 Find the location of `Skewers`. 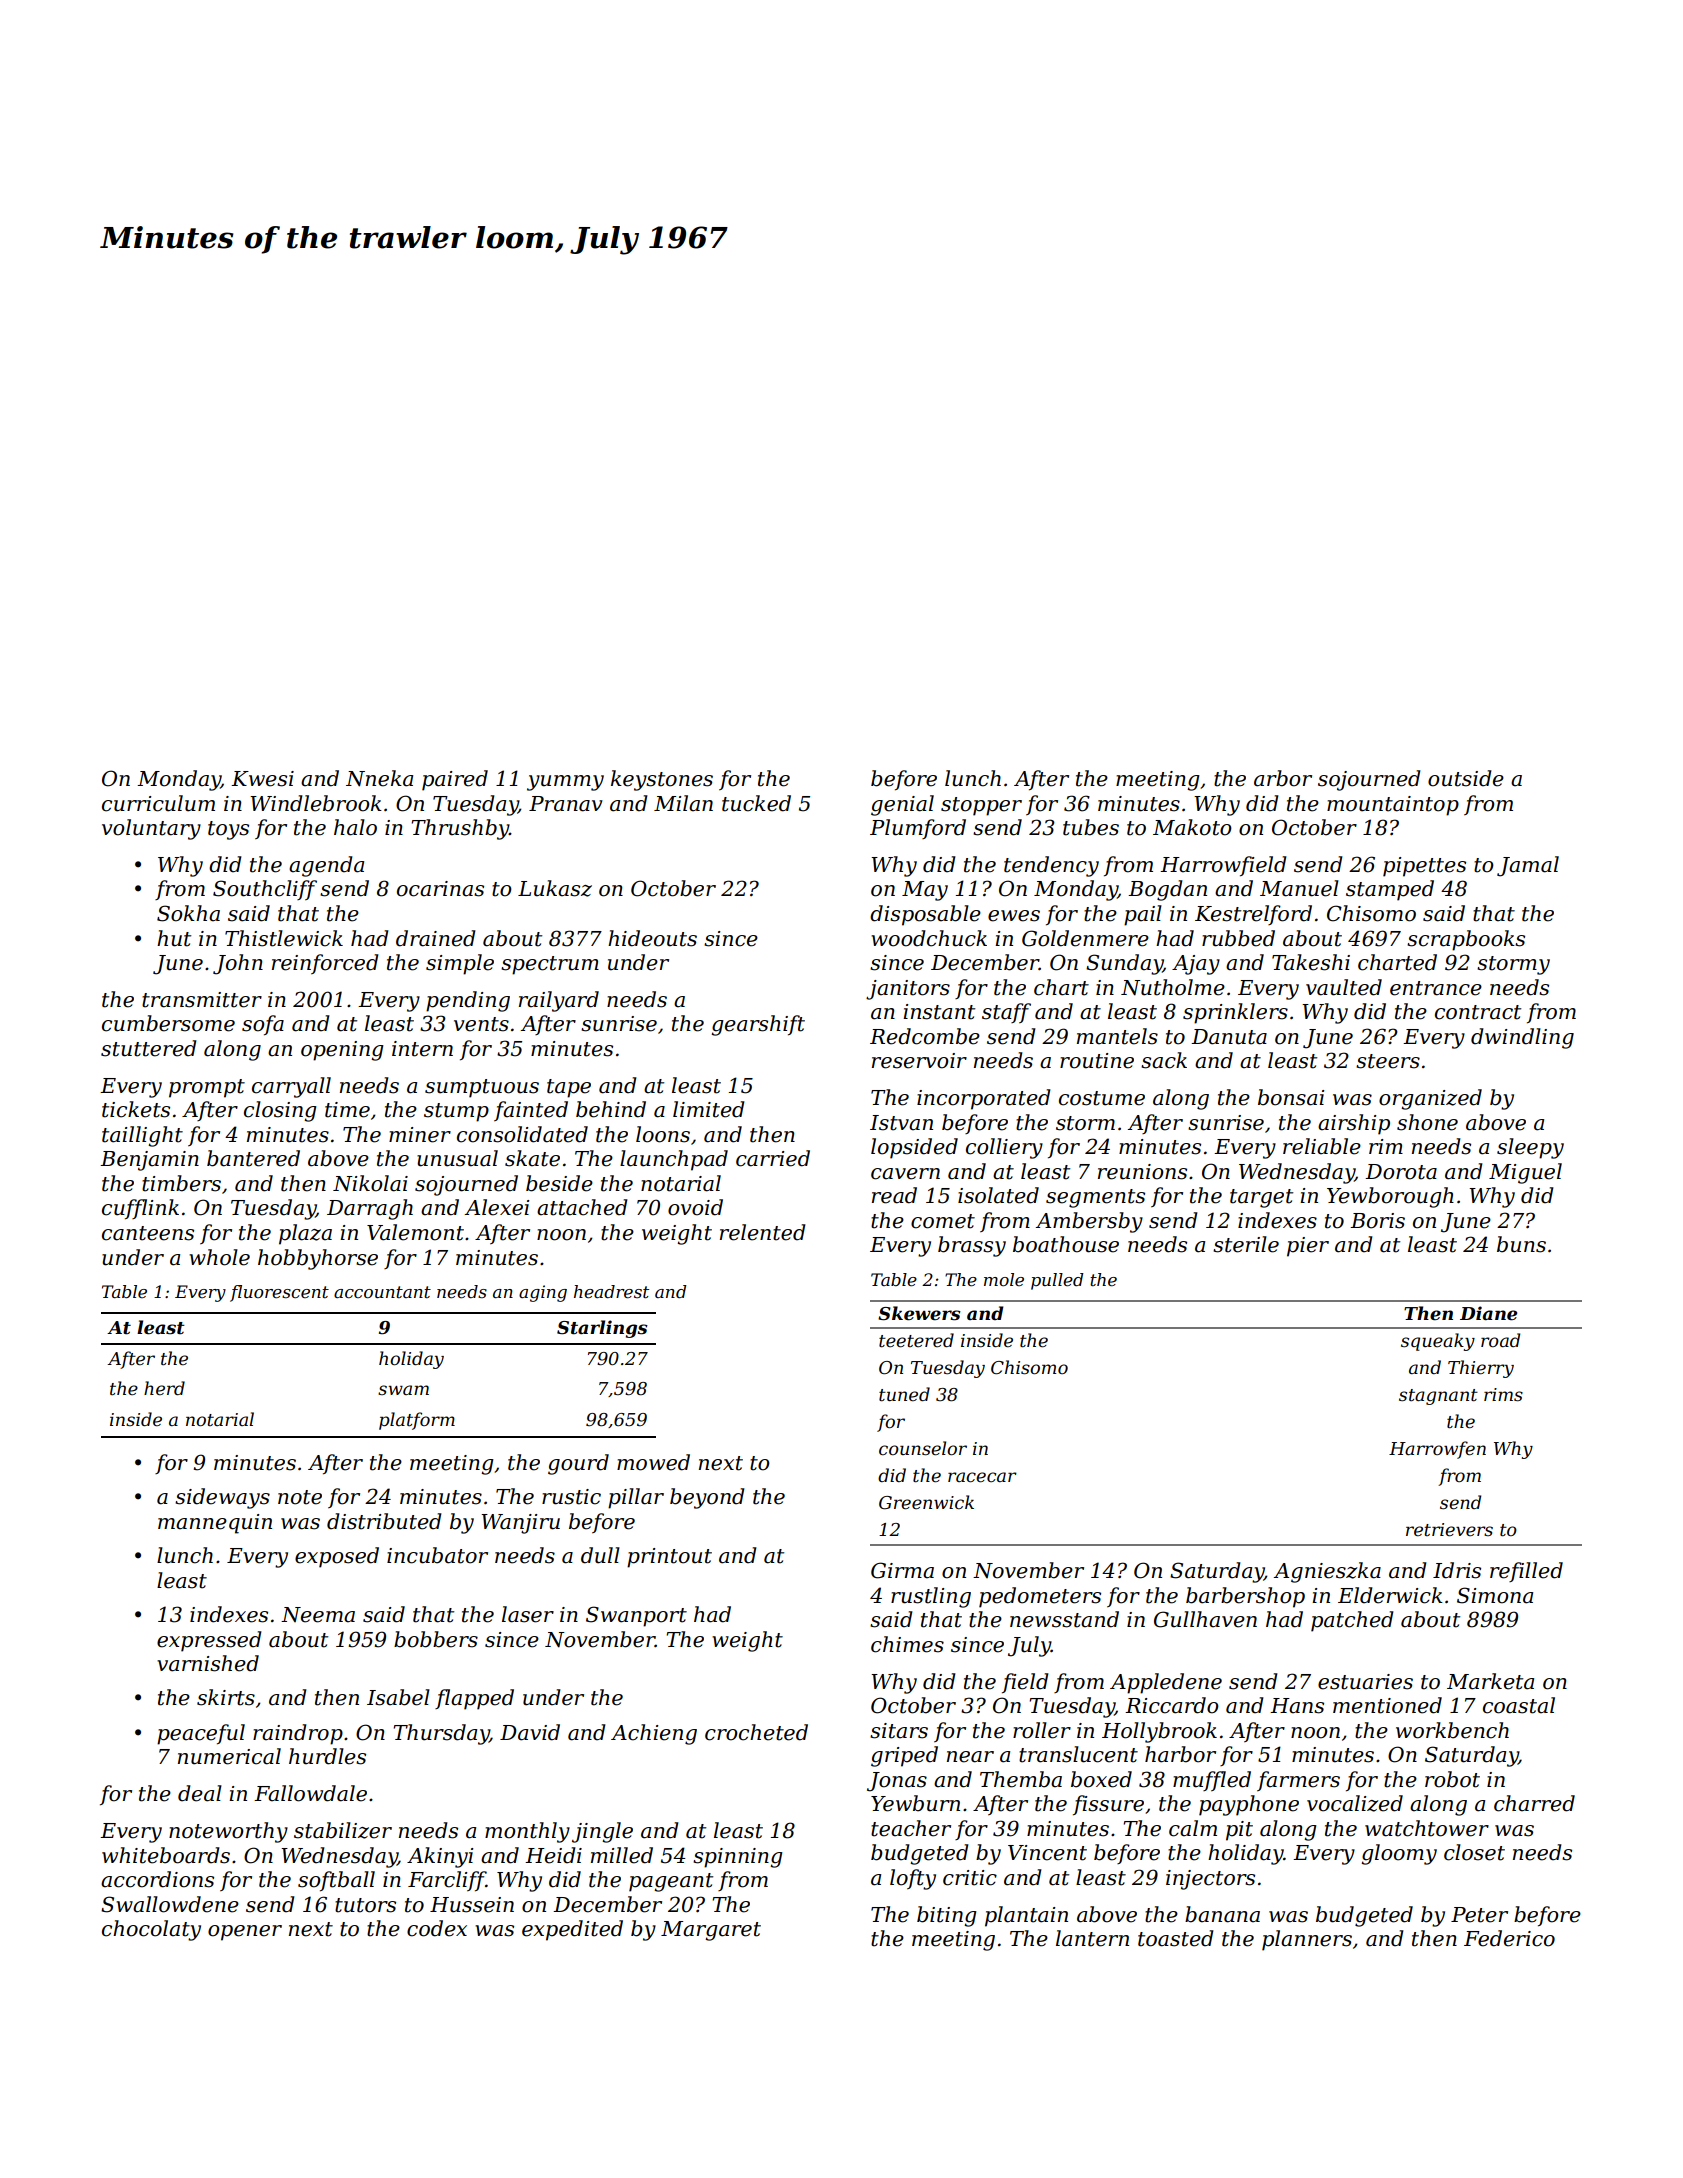

Skewers is located at coordinates (919, 1313).
